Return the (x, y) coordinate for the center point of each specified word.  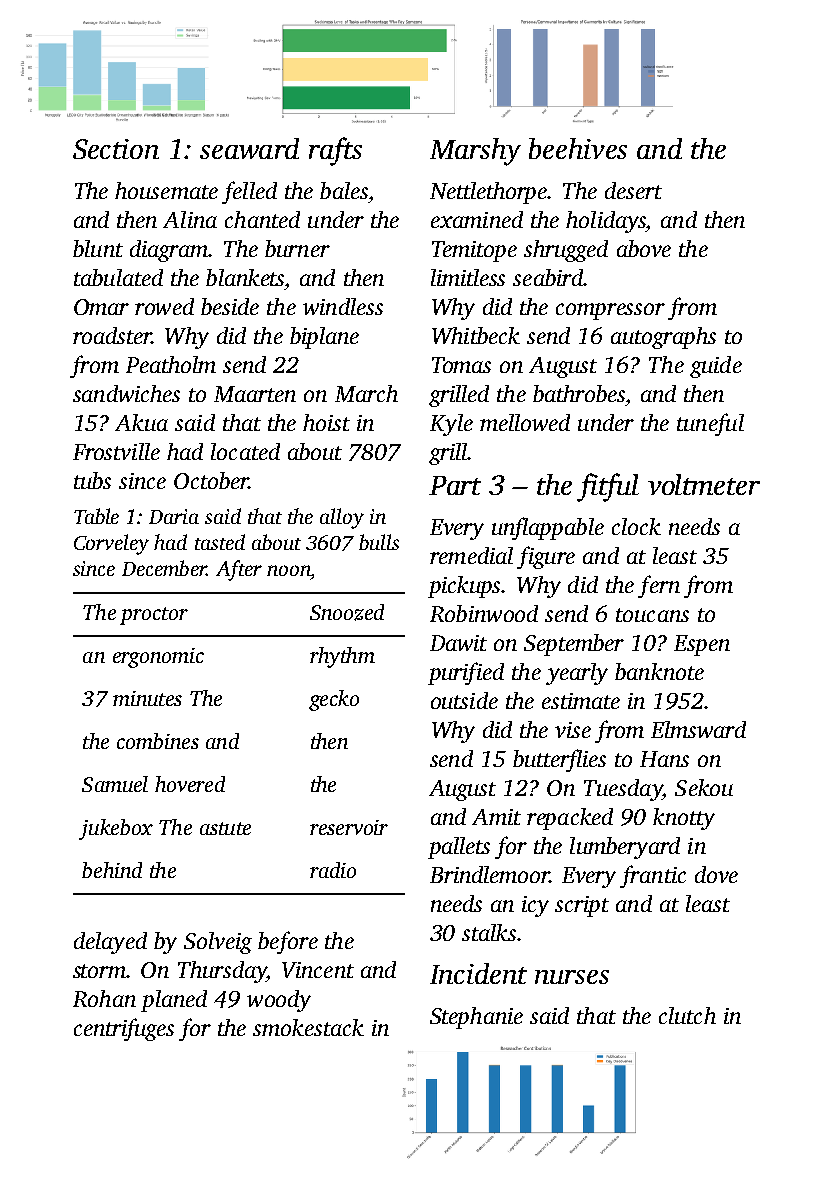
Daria (174, 516)
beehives (578, 148)
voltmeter (704, 484)
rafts (335, 151)
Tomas (461, 365)
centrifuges (124, 1029)
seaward (249, 148)
